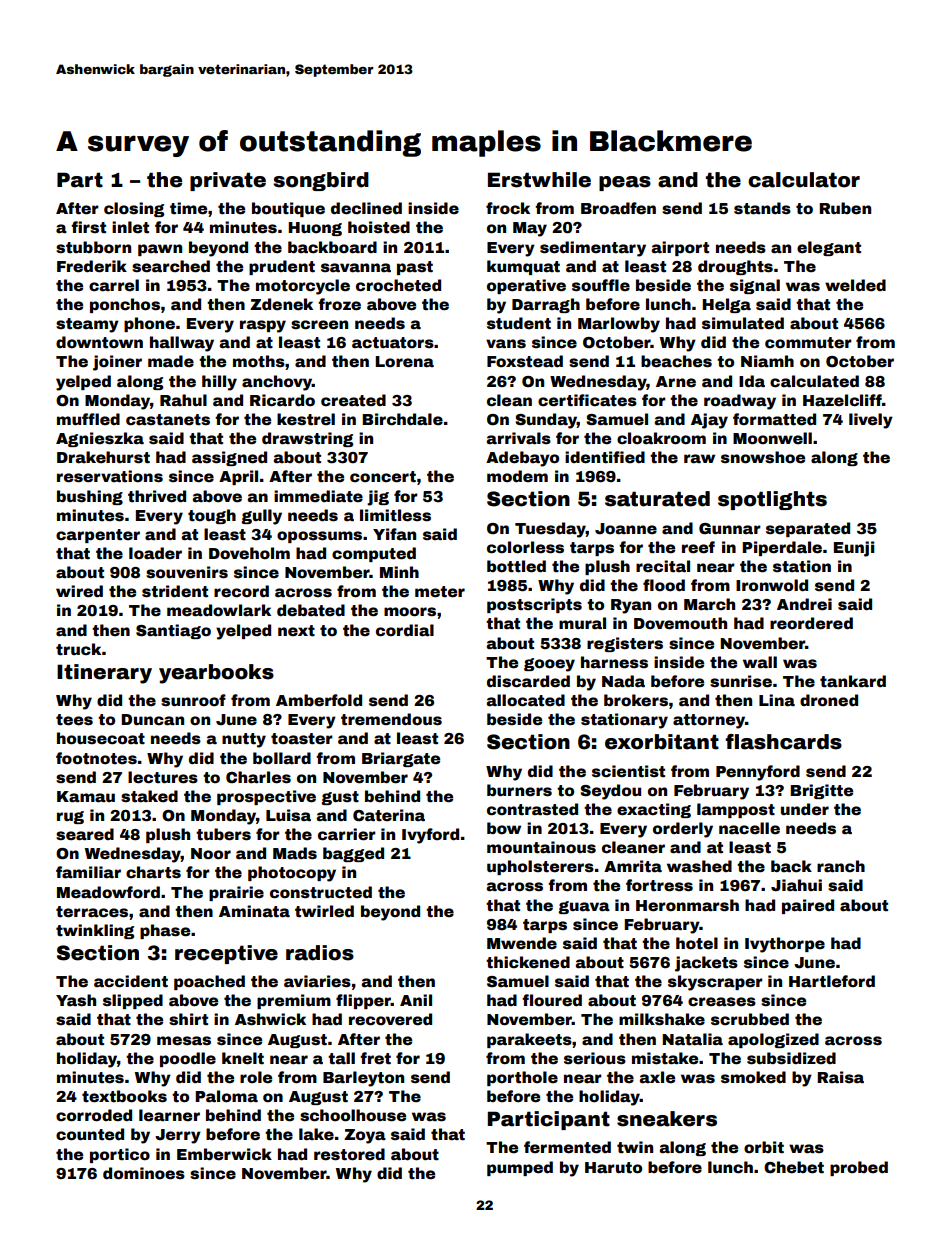 This screenshot has width=952, height=1233. Describe the element at coordinates (774, 419) in the screenshot. I see `formatted` at that location.
